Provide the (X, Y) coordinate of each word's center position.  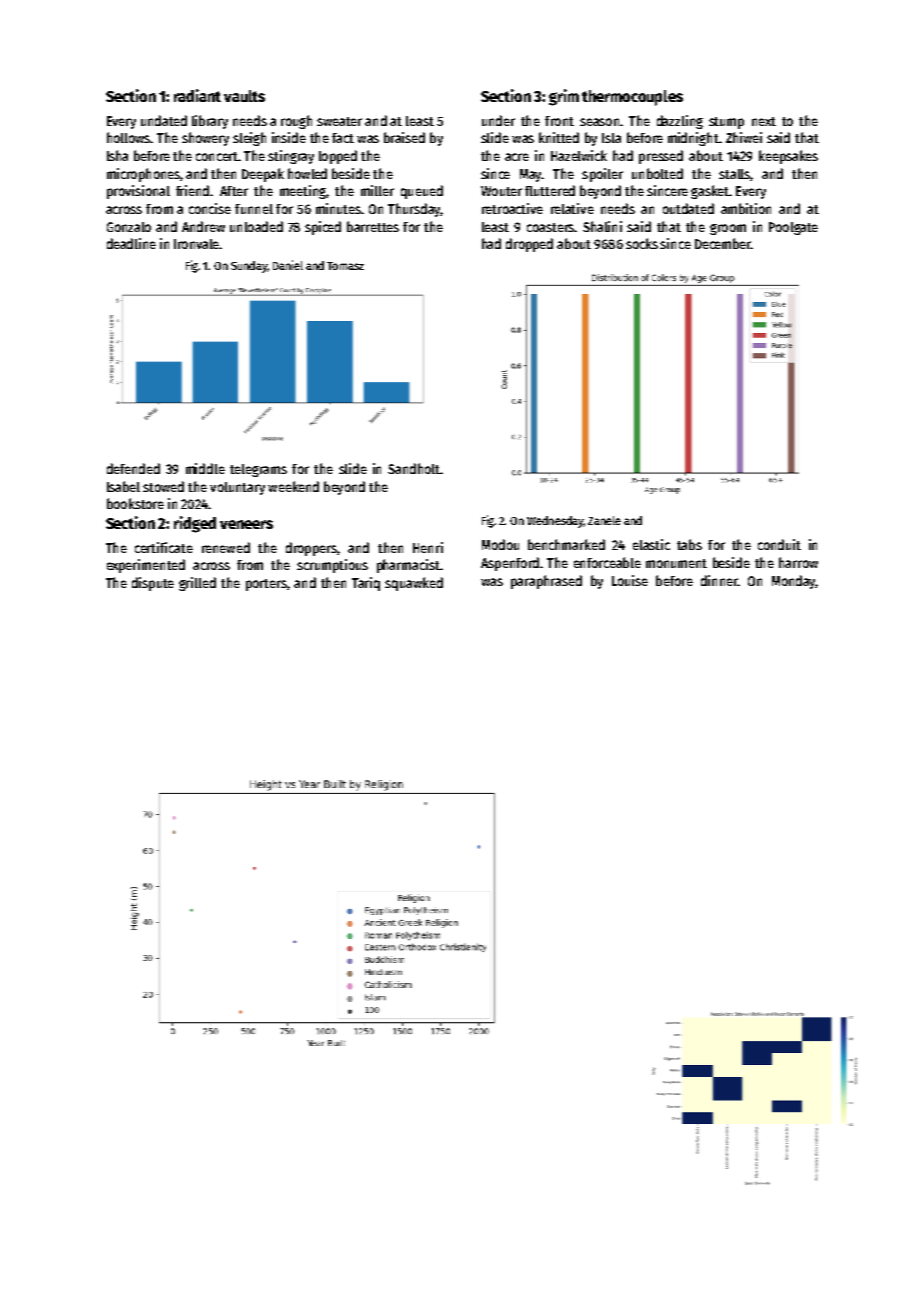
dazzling (680, 122)
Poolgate (793, 228)
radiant (197, 95)
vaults (244, 96)
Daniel (288, 265)
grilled (197, 584)
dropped (529, 245)
